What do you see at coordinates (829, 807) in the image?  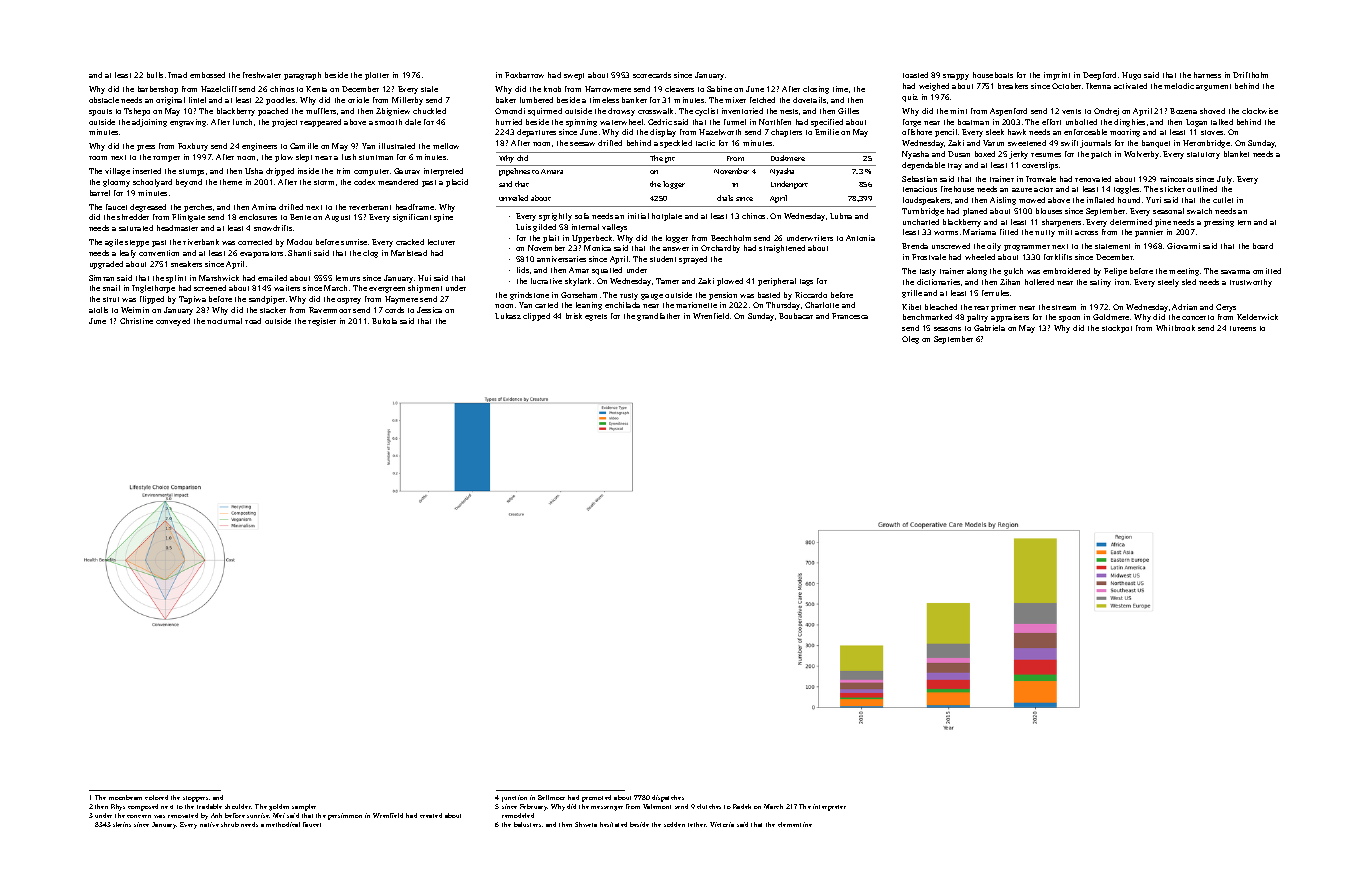 I see `interpreter` at bounding box center [829, 807].
